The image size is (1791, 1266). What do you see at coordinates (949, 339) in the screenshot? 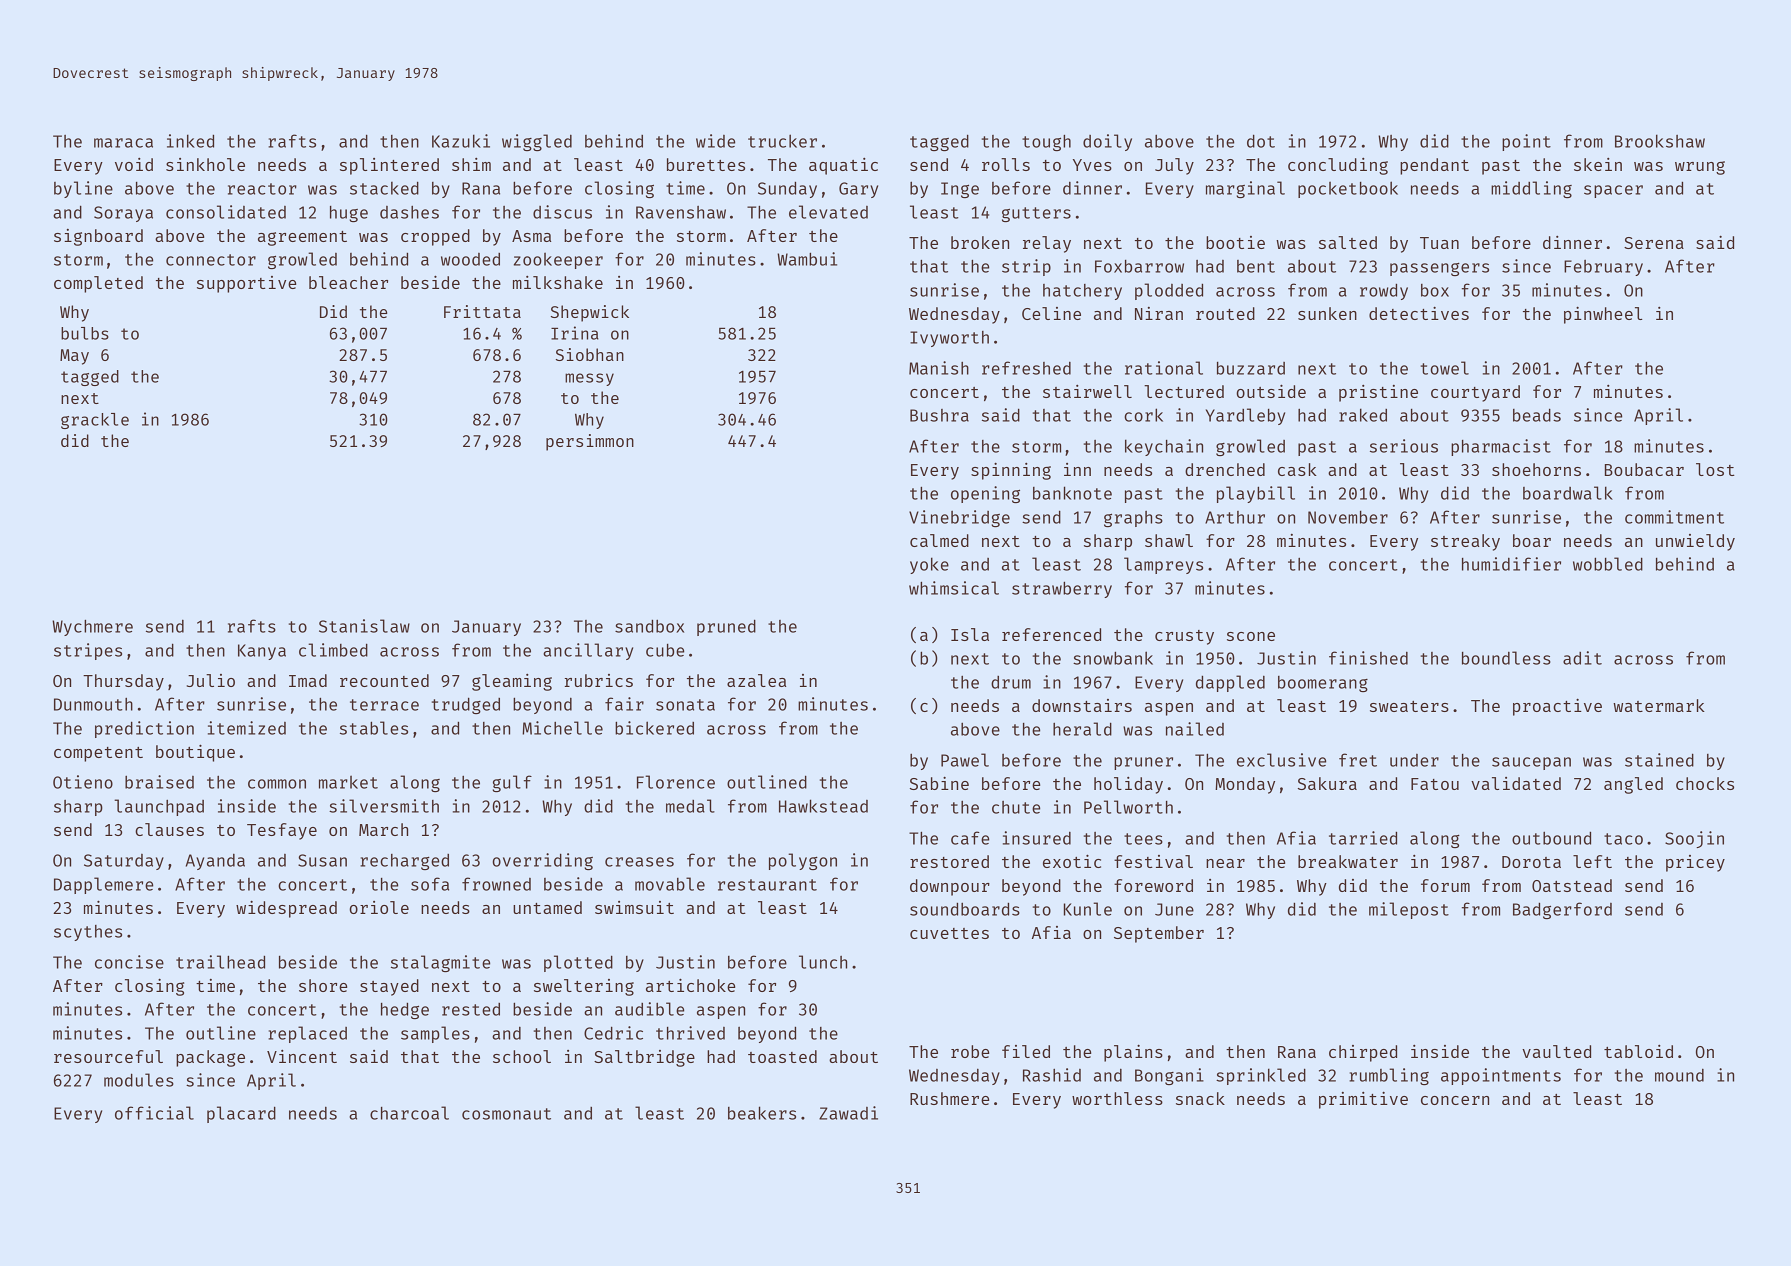
I see `Ivyworth` at bounding box center [949, 339].
